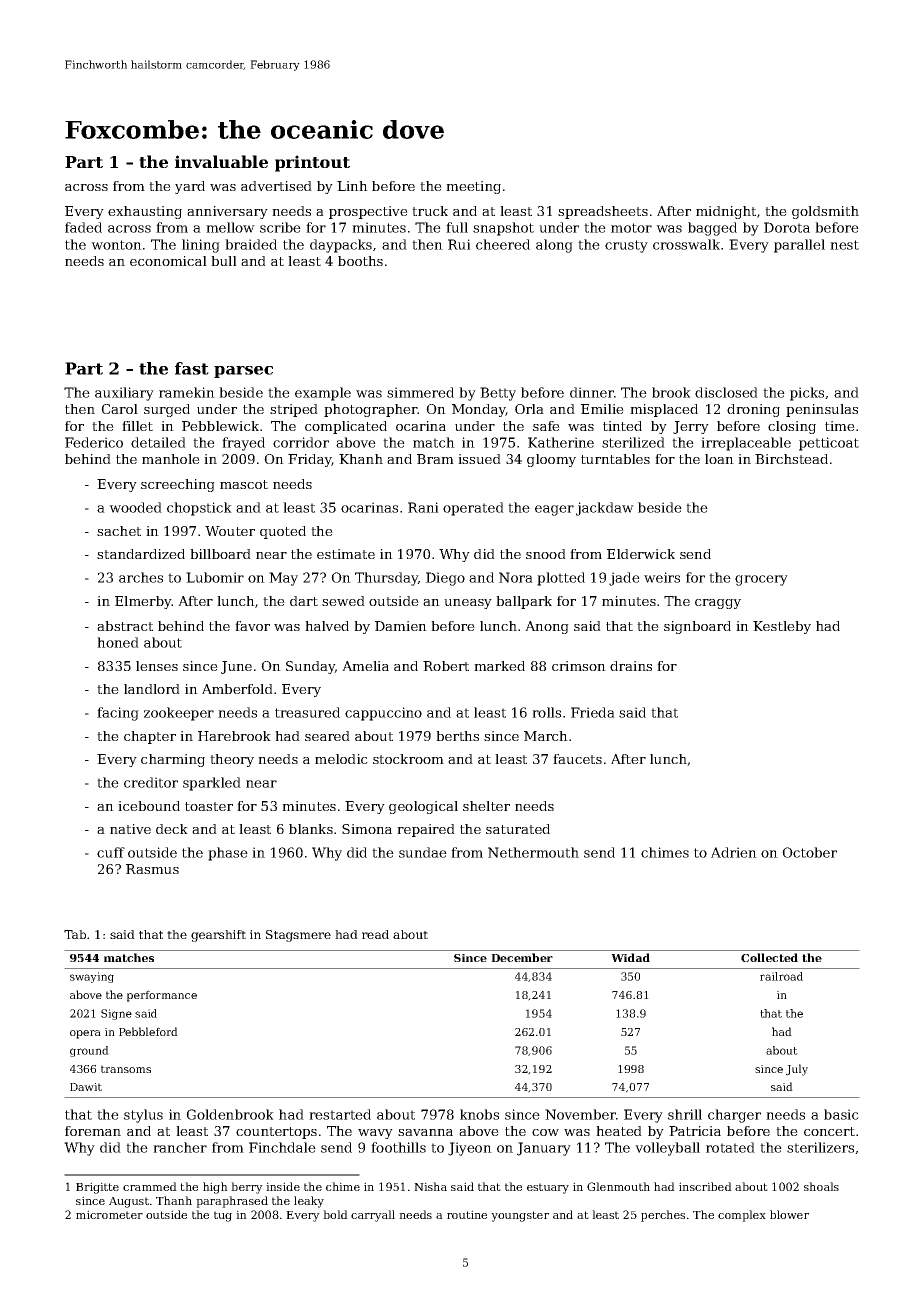 This image has height=1314, width=924. Describe the element at coordinates (168, 261) in the image. I see `economical` at that location.
